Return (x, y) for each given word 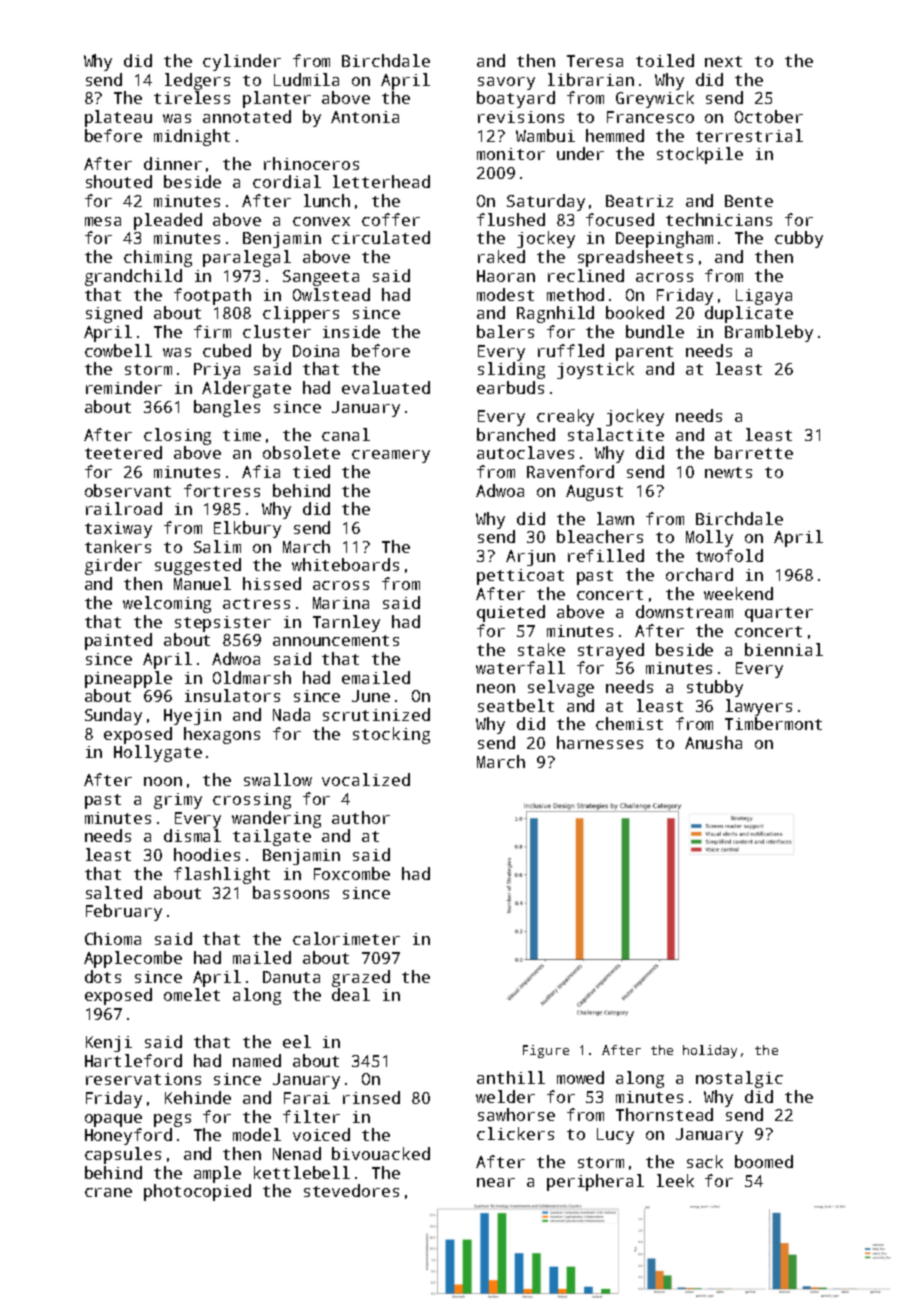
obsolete (301, 452)
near (496, 1182)
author (361, 817)
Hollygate (158, 753)
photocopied (197, 1192)
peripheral (595, 1182)
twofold (729, 555)
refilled (606, 555)
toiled (665, 60)
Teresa (595, 61)
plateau (118, 118)
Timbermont (773, 723)
